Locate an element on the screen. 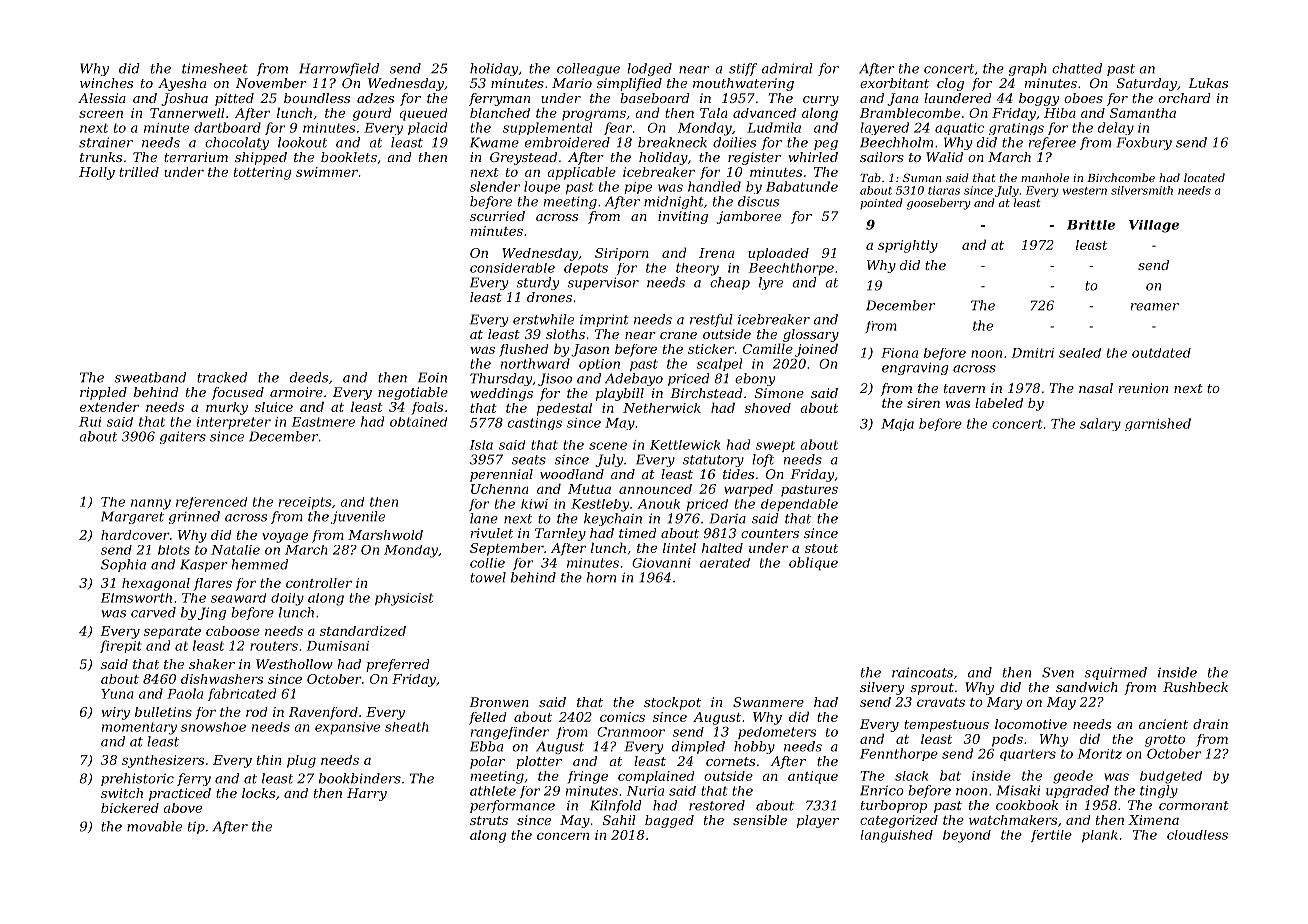 The image size is (1308, 924). Lukas is located at coordinates (1208, 83).
